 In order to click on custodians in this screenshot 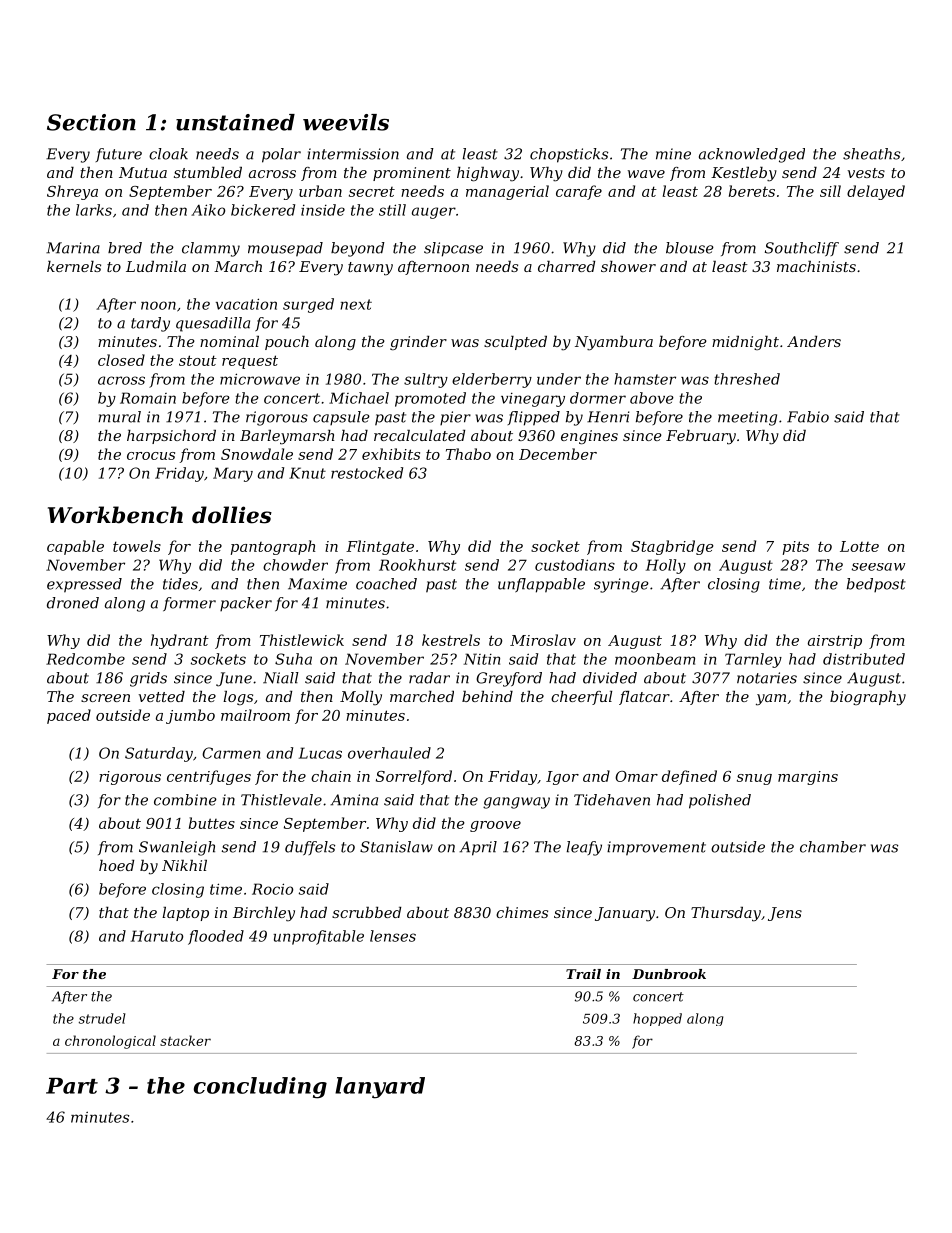, I will do `click(575, 565)`.
